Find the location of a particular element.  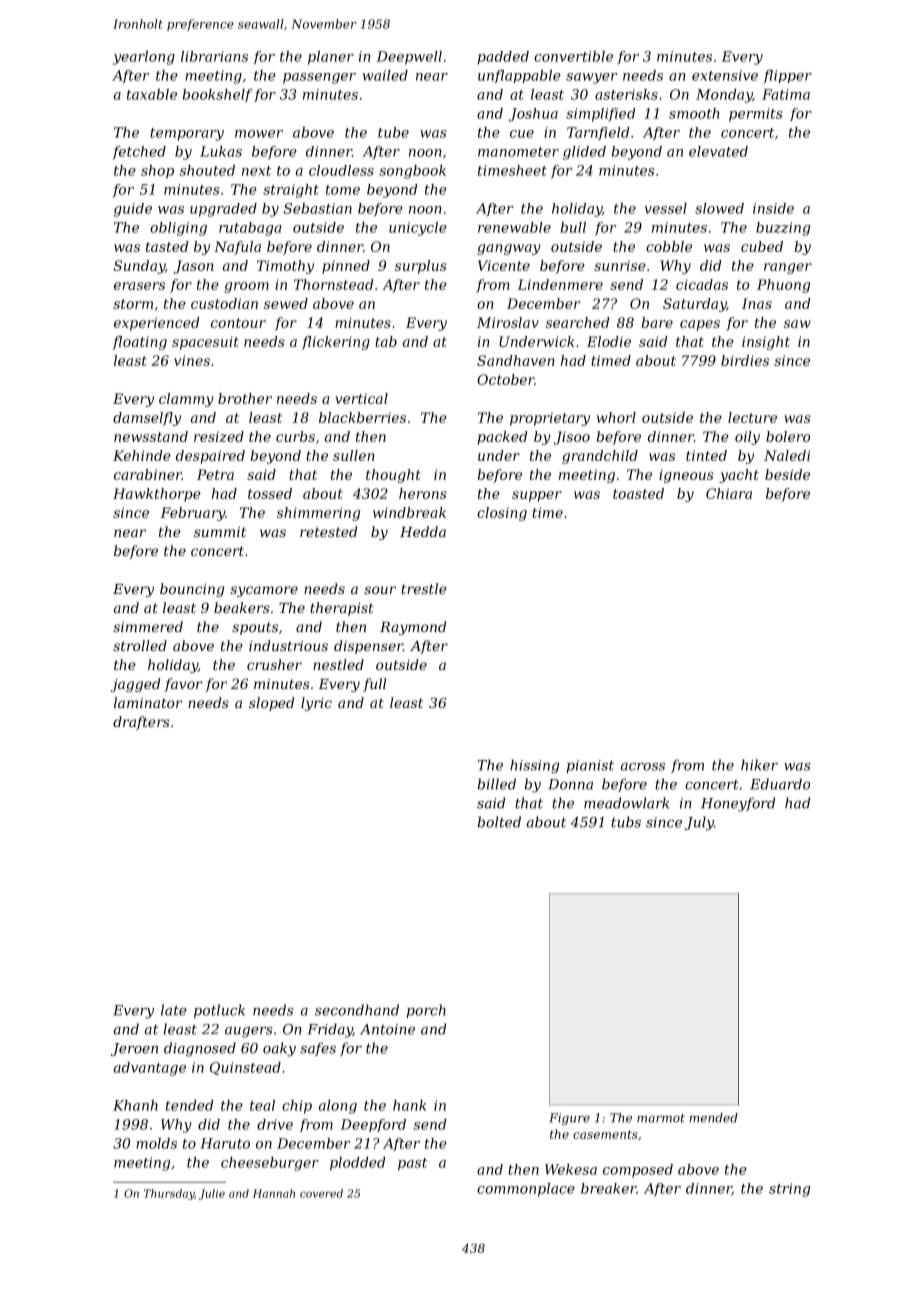

Eduardo is located at coordinates (780, 784).
